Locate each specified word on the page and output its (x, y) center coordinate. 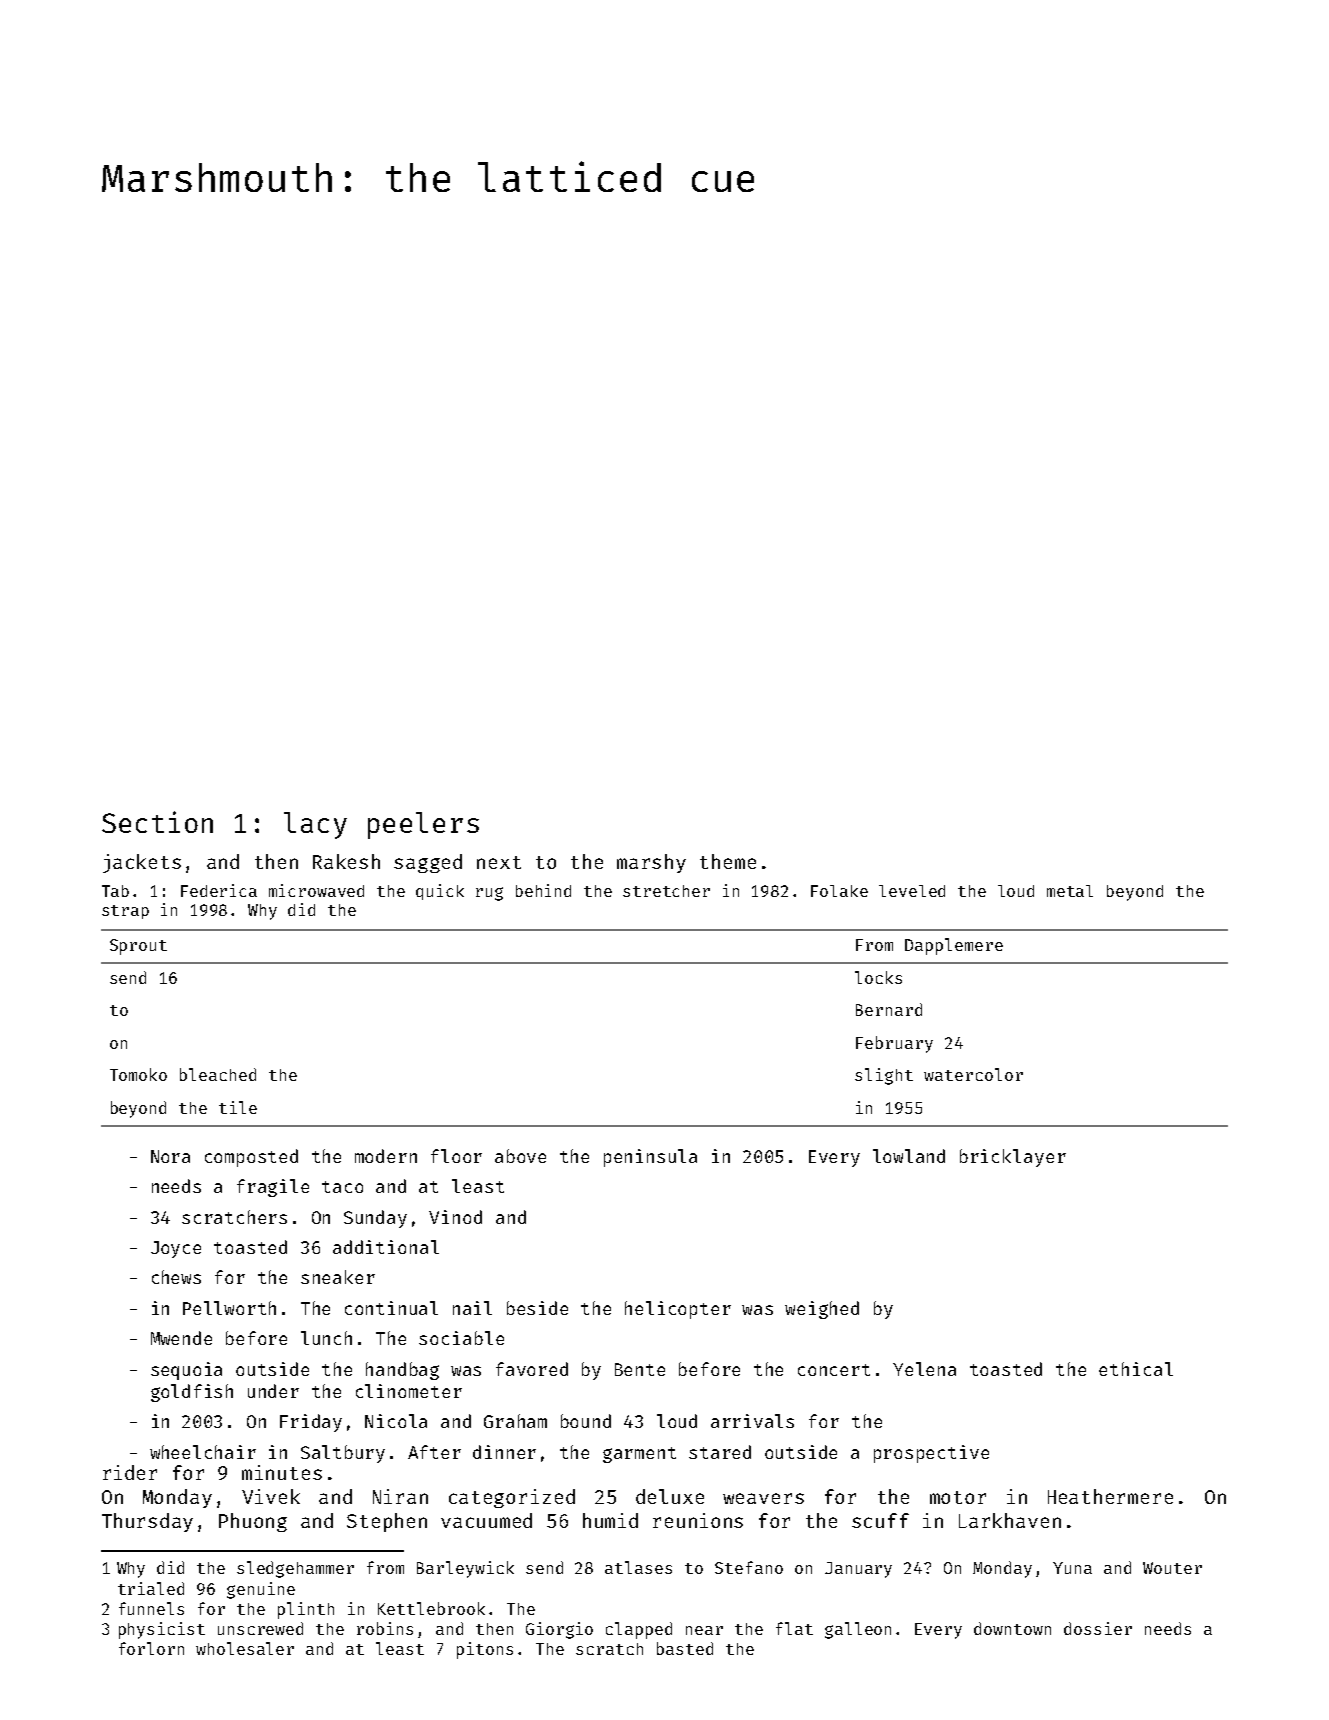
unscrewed (260, 1628)
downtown (1012, 1628)
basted (685, 1648)
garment (639, 1455)
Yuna (1072, 1568)
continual (391, 1308)
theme (728, 861)
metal (1070, 891)
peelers (423, 825)
